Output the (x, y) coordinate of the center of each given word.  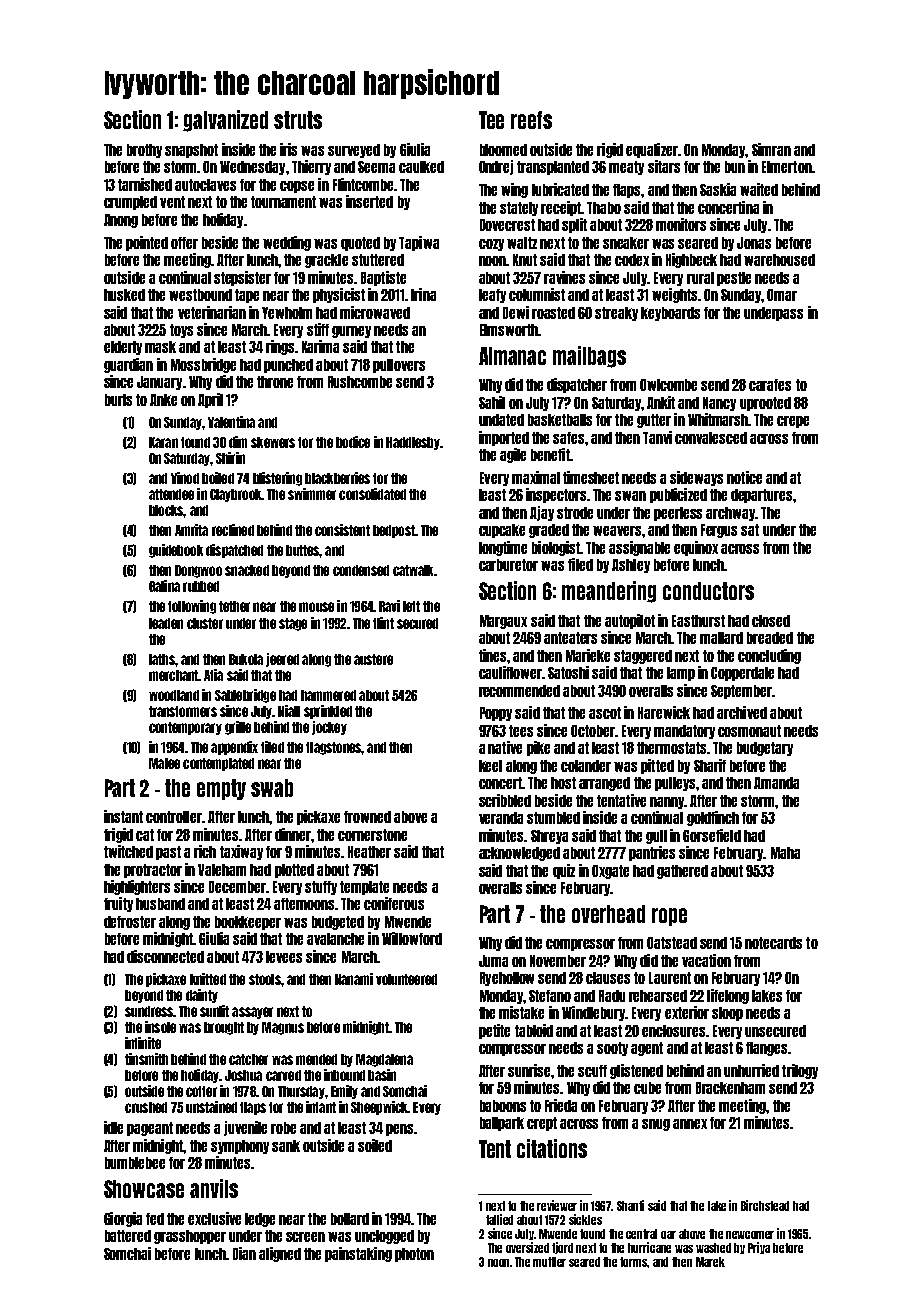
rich (205, 851)
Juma (493, 961)
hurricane (649, 1247)
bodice (353, 442)
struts (298, 120)
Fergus (719, 531)
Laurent (670, 978)
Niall (289, 711)
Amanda (776, 783)
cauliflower (510, 672)
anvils (214, 1188)
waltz (522, 243)
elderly (123, 348)
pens (399, 1130)
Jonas (754, 243)
